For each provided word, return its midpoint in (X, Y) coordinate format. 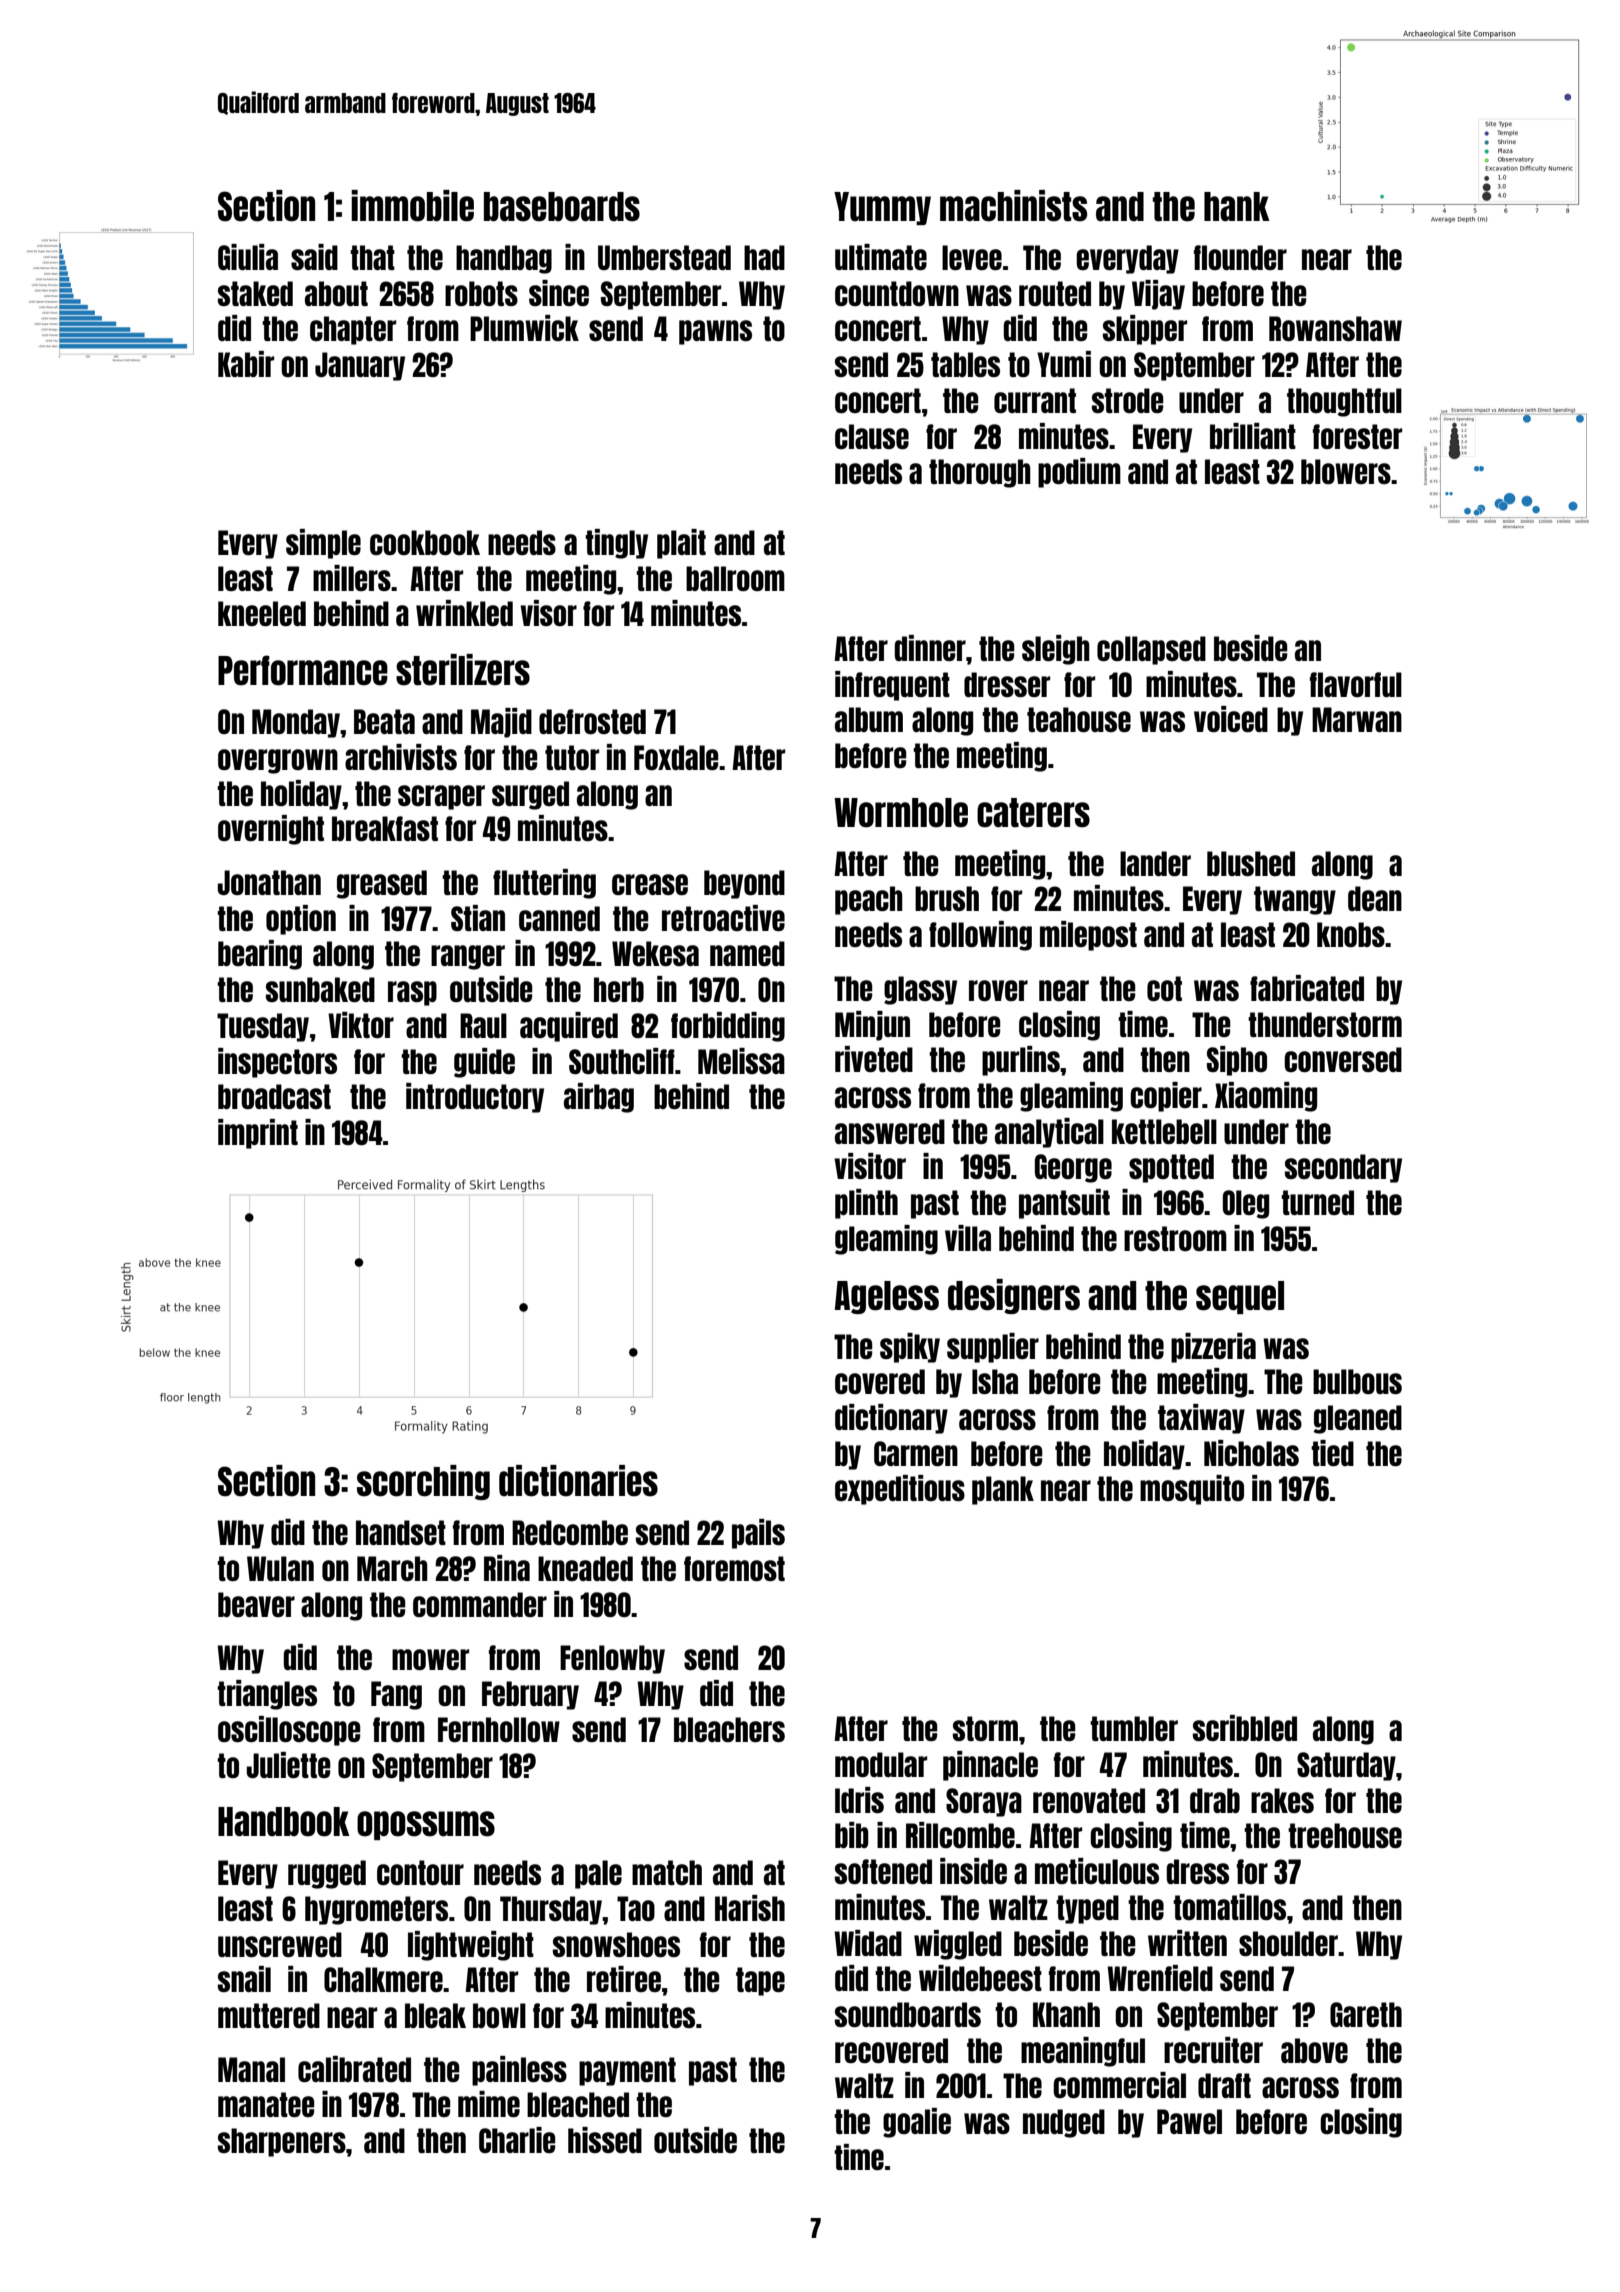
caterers (1033, 813)
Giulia (248, 257)
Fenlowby (612, 1659)
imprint (258, 1134)
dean (1375, 898)
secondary (1343, 1168)
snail (244, 1979)
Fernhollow (499, 1729)
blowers (1346, 471)
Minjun (872, 1026)
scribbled (1245, 1728)
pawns (715, 332)
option (301, 920)
